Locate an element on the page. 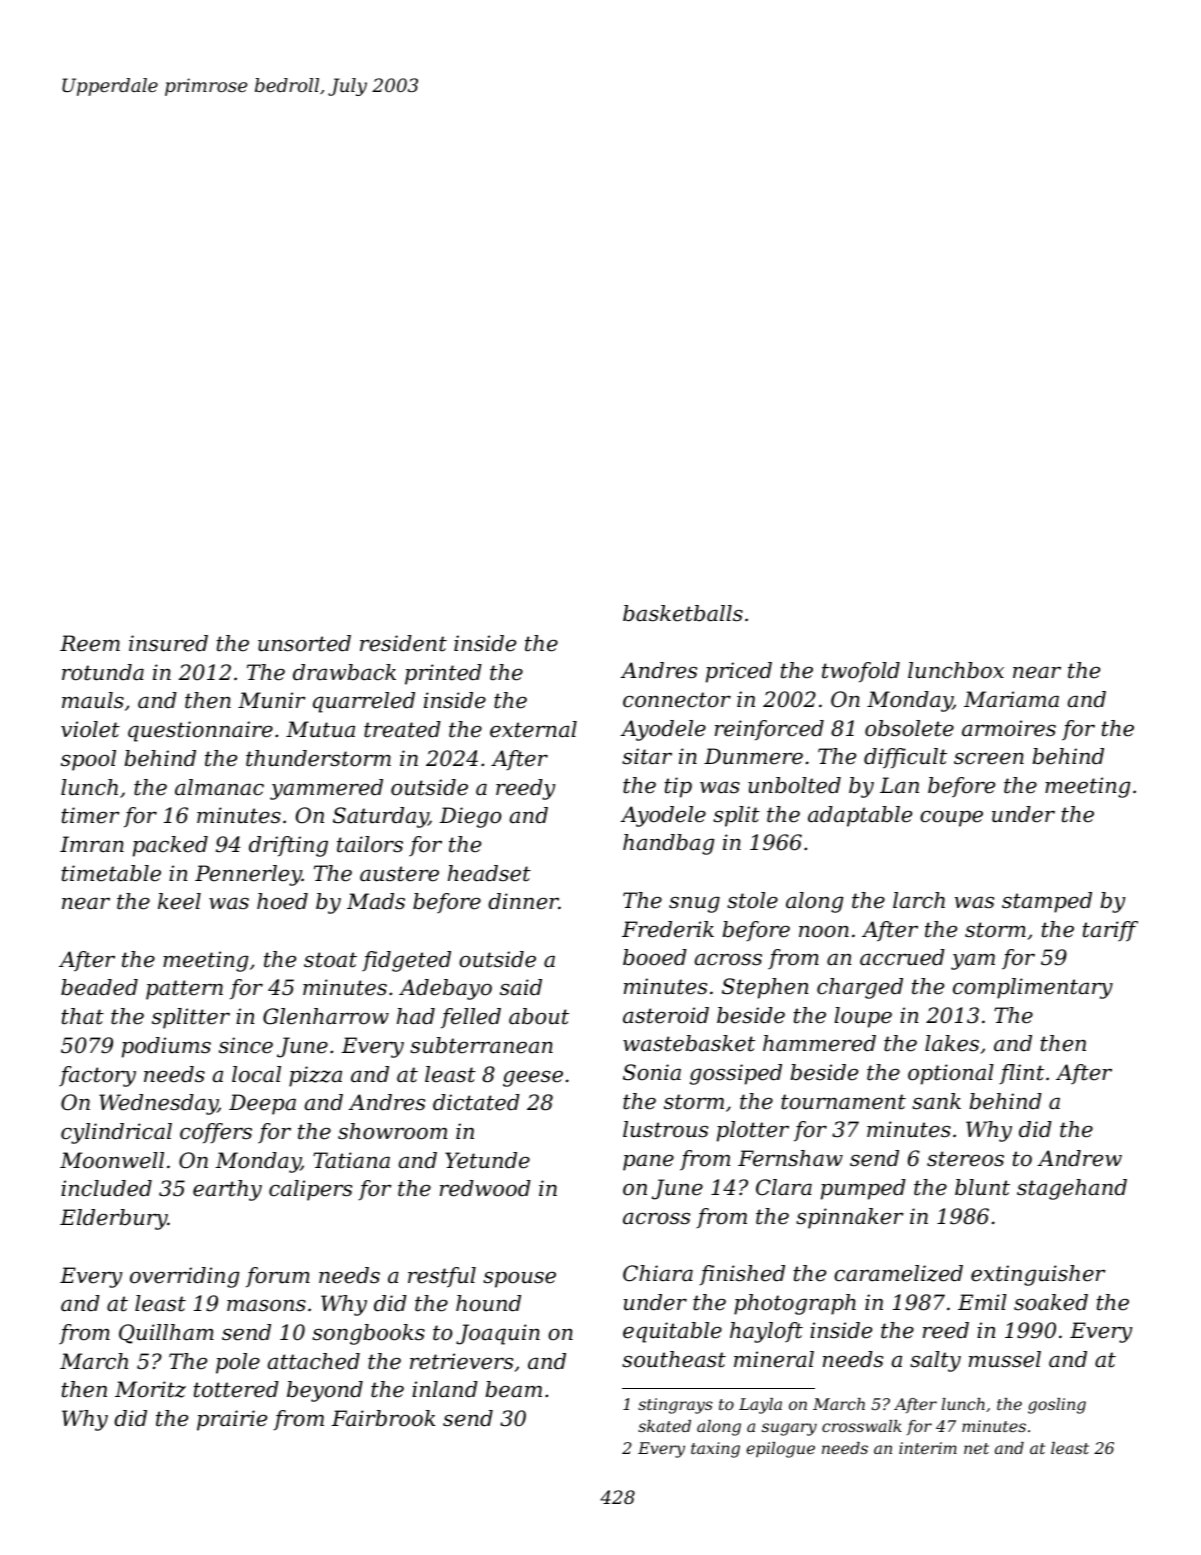  coffers is located at coordinates (216, 1133).
